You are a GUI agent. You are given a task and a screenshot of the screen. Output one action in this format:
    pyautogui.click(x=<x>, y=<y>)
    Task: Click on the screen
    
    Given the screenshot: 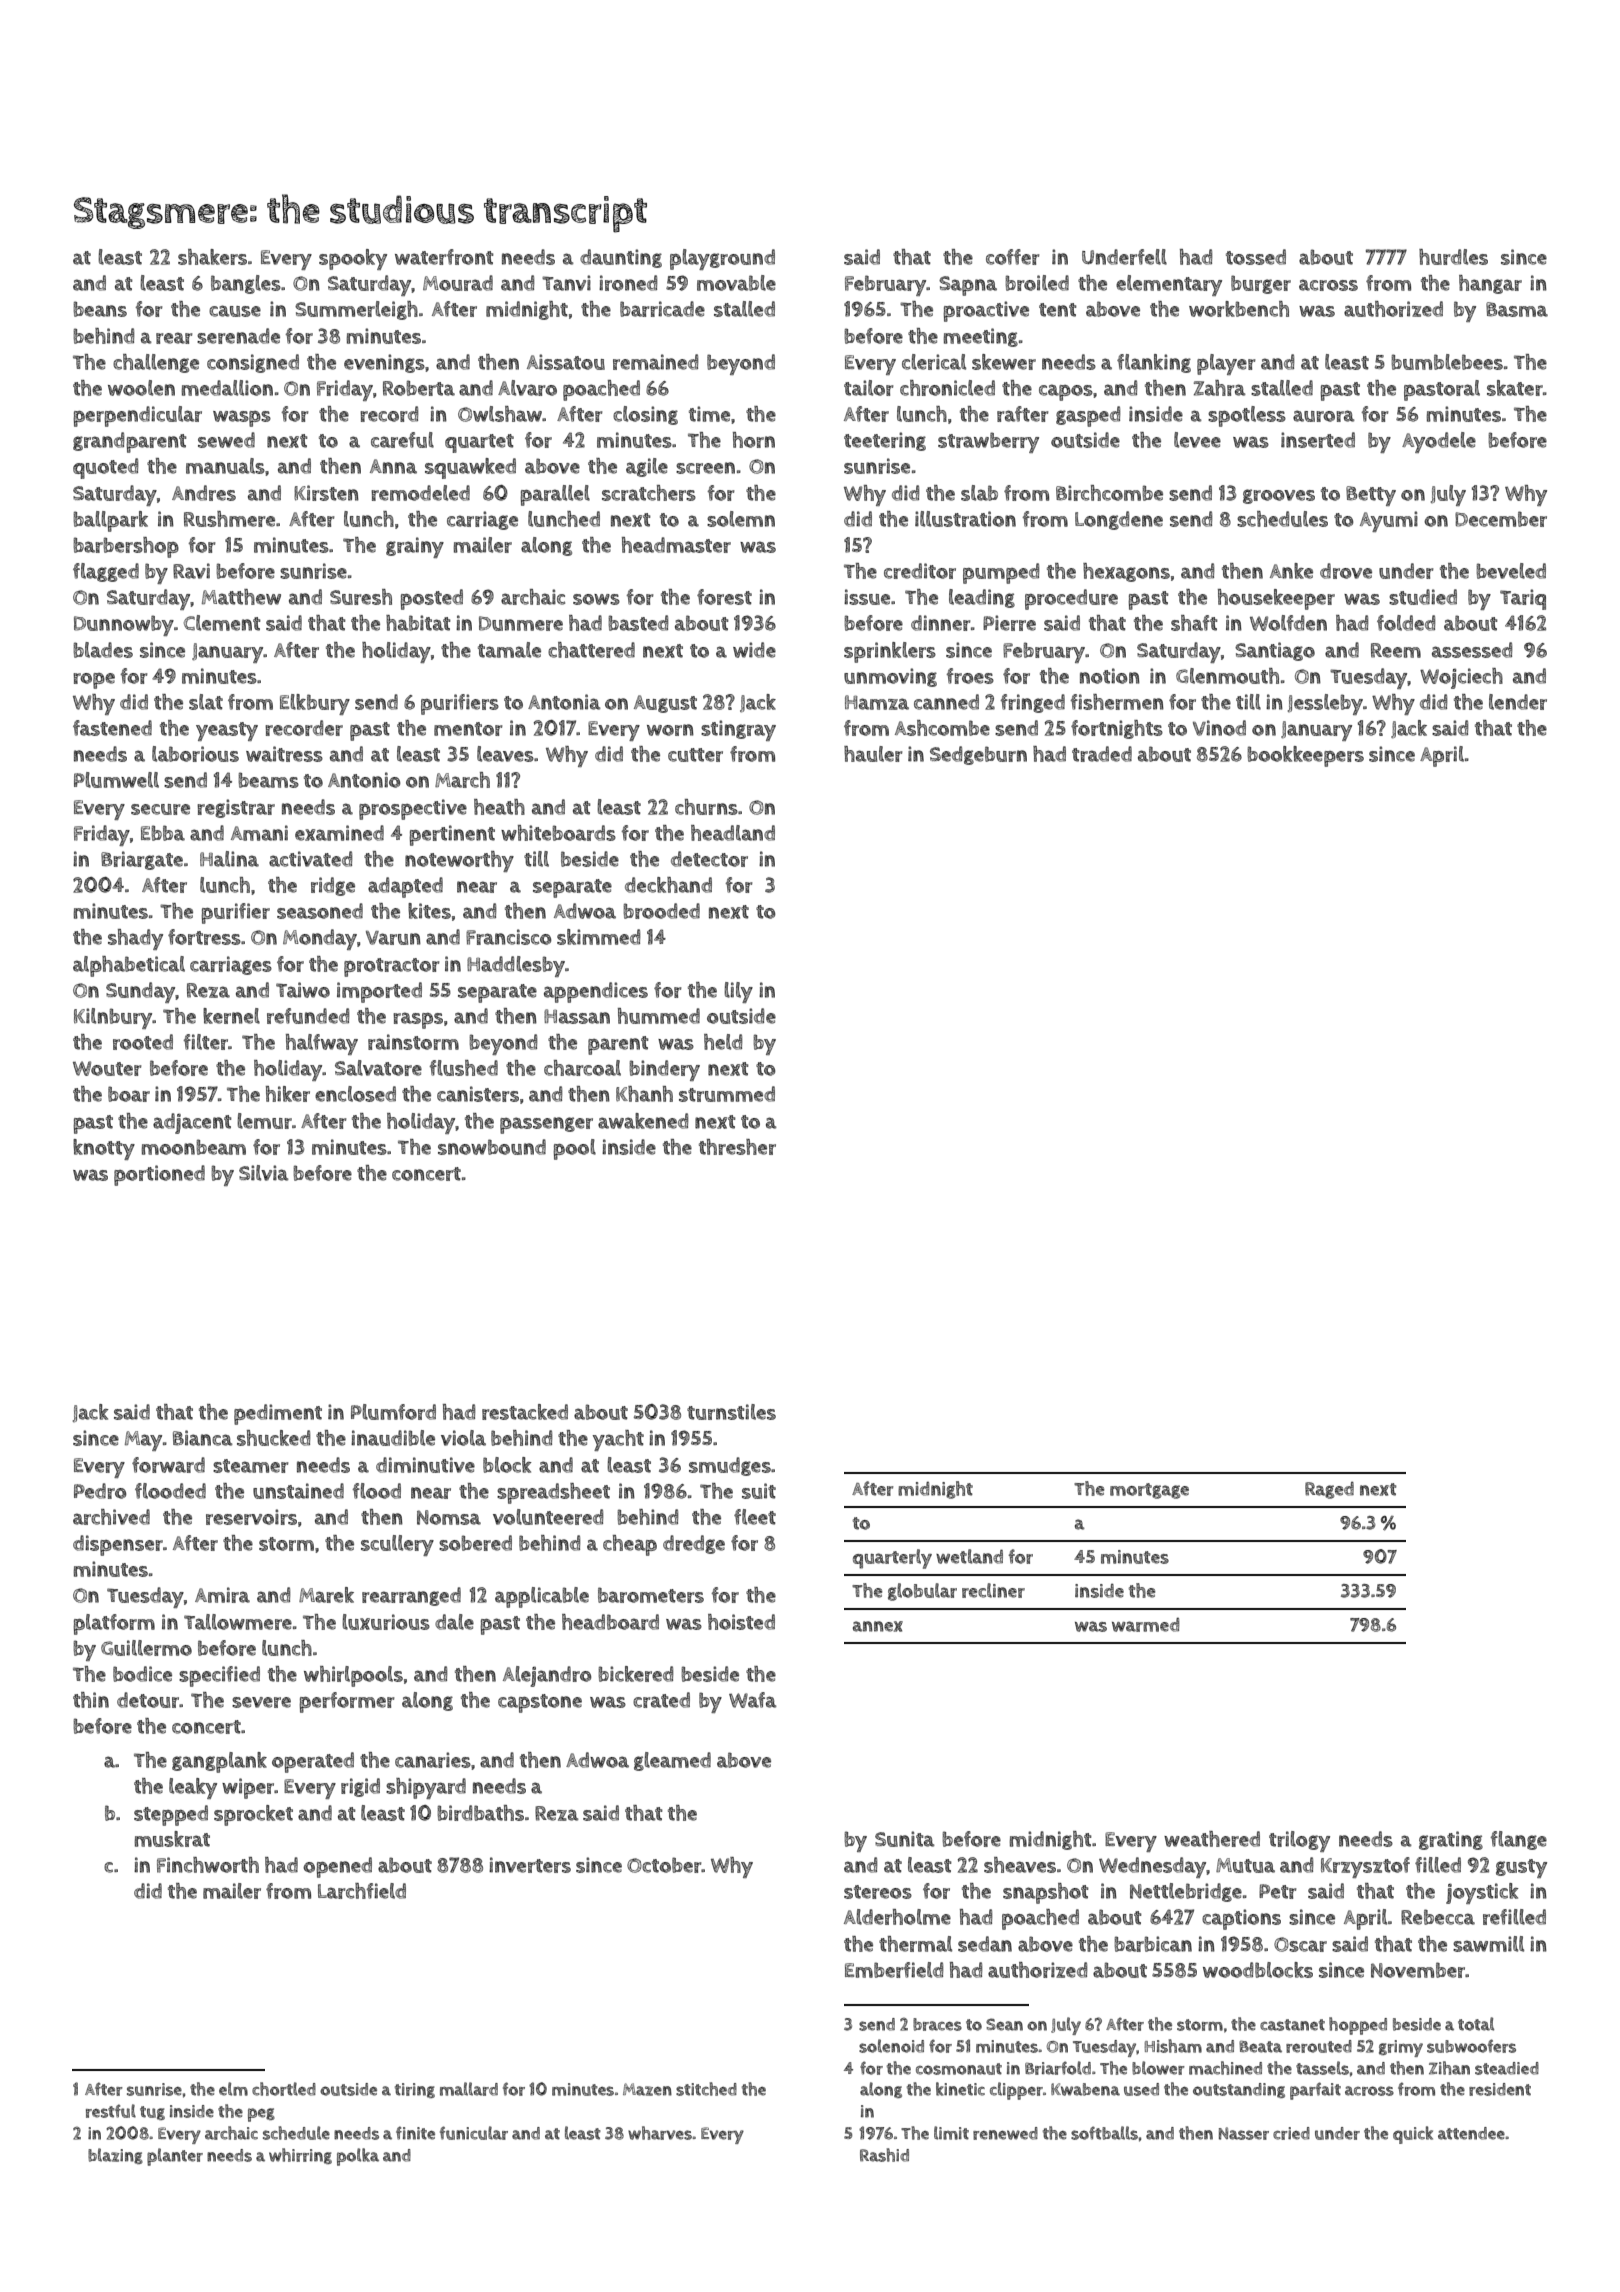 What is the action you would take?
    pyautogui.click(x=705, y=468)
